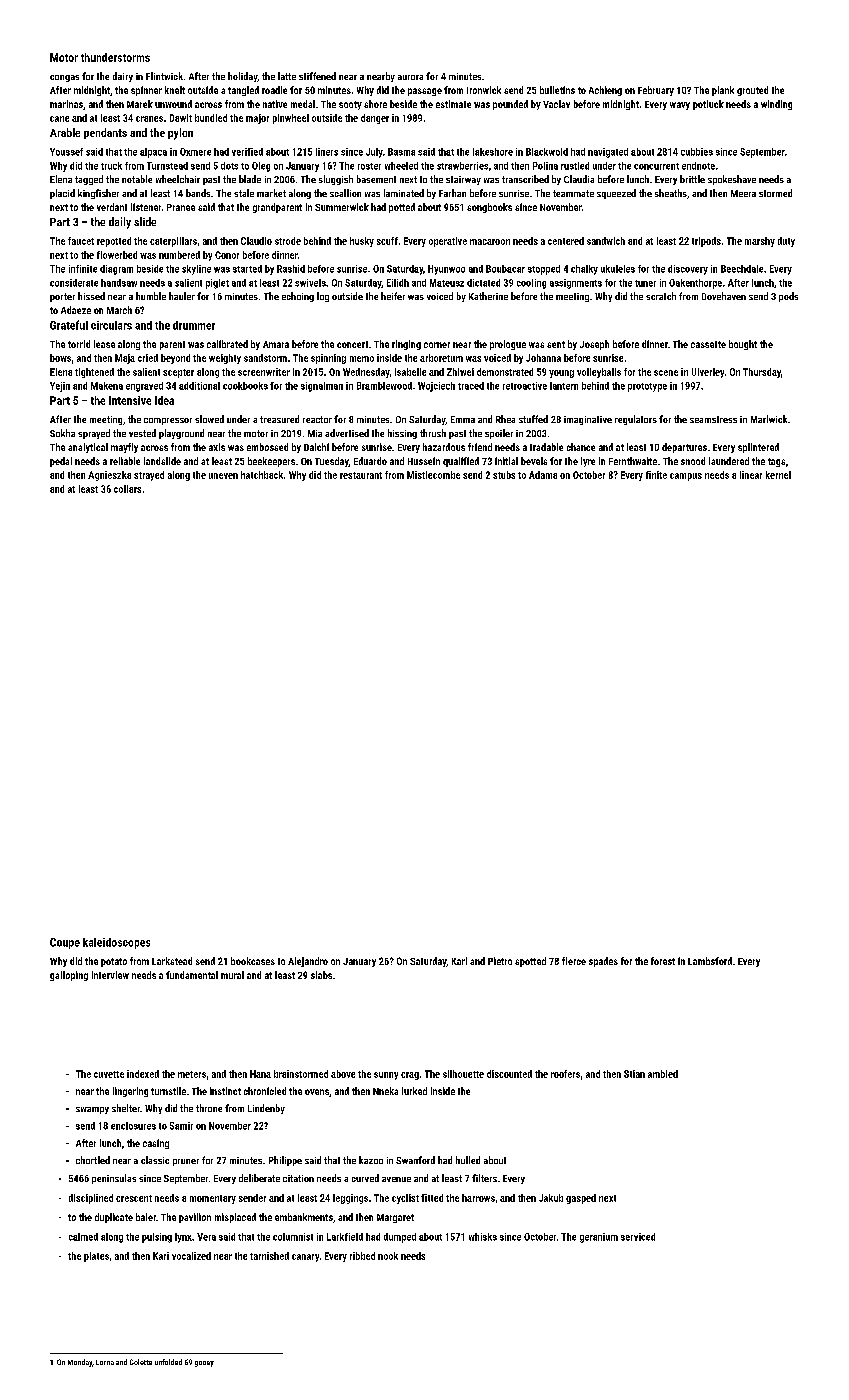 Image resolution: width=849 pixels, height=1400 pixels. Describe the element at coordinates (361, 475) in the screenshot. I see `restaurant` at that location.
